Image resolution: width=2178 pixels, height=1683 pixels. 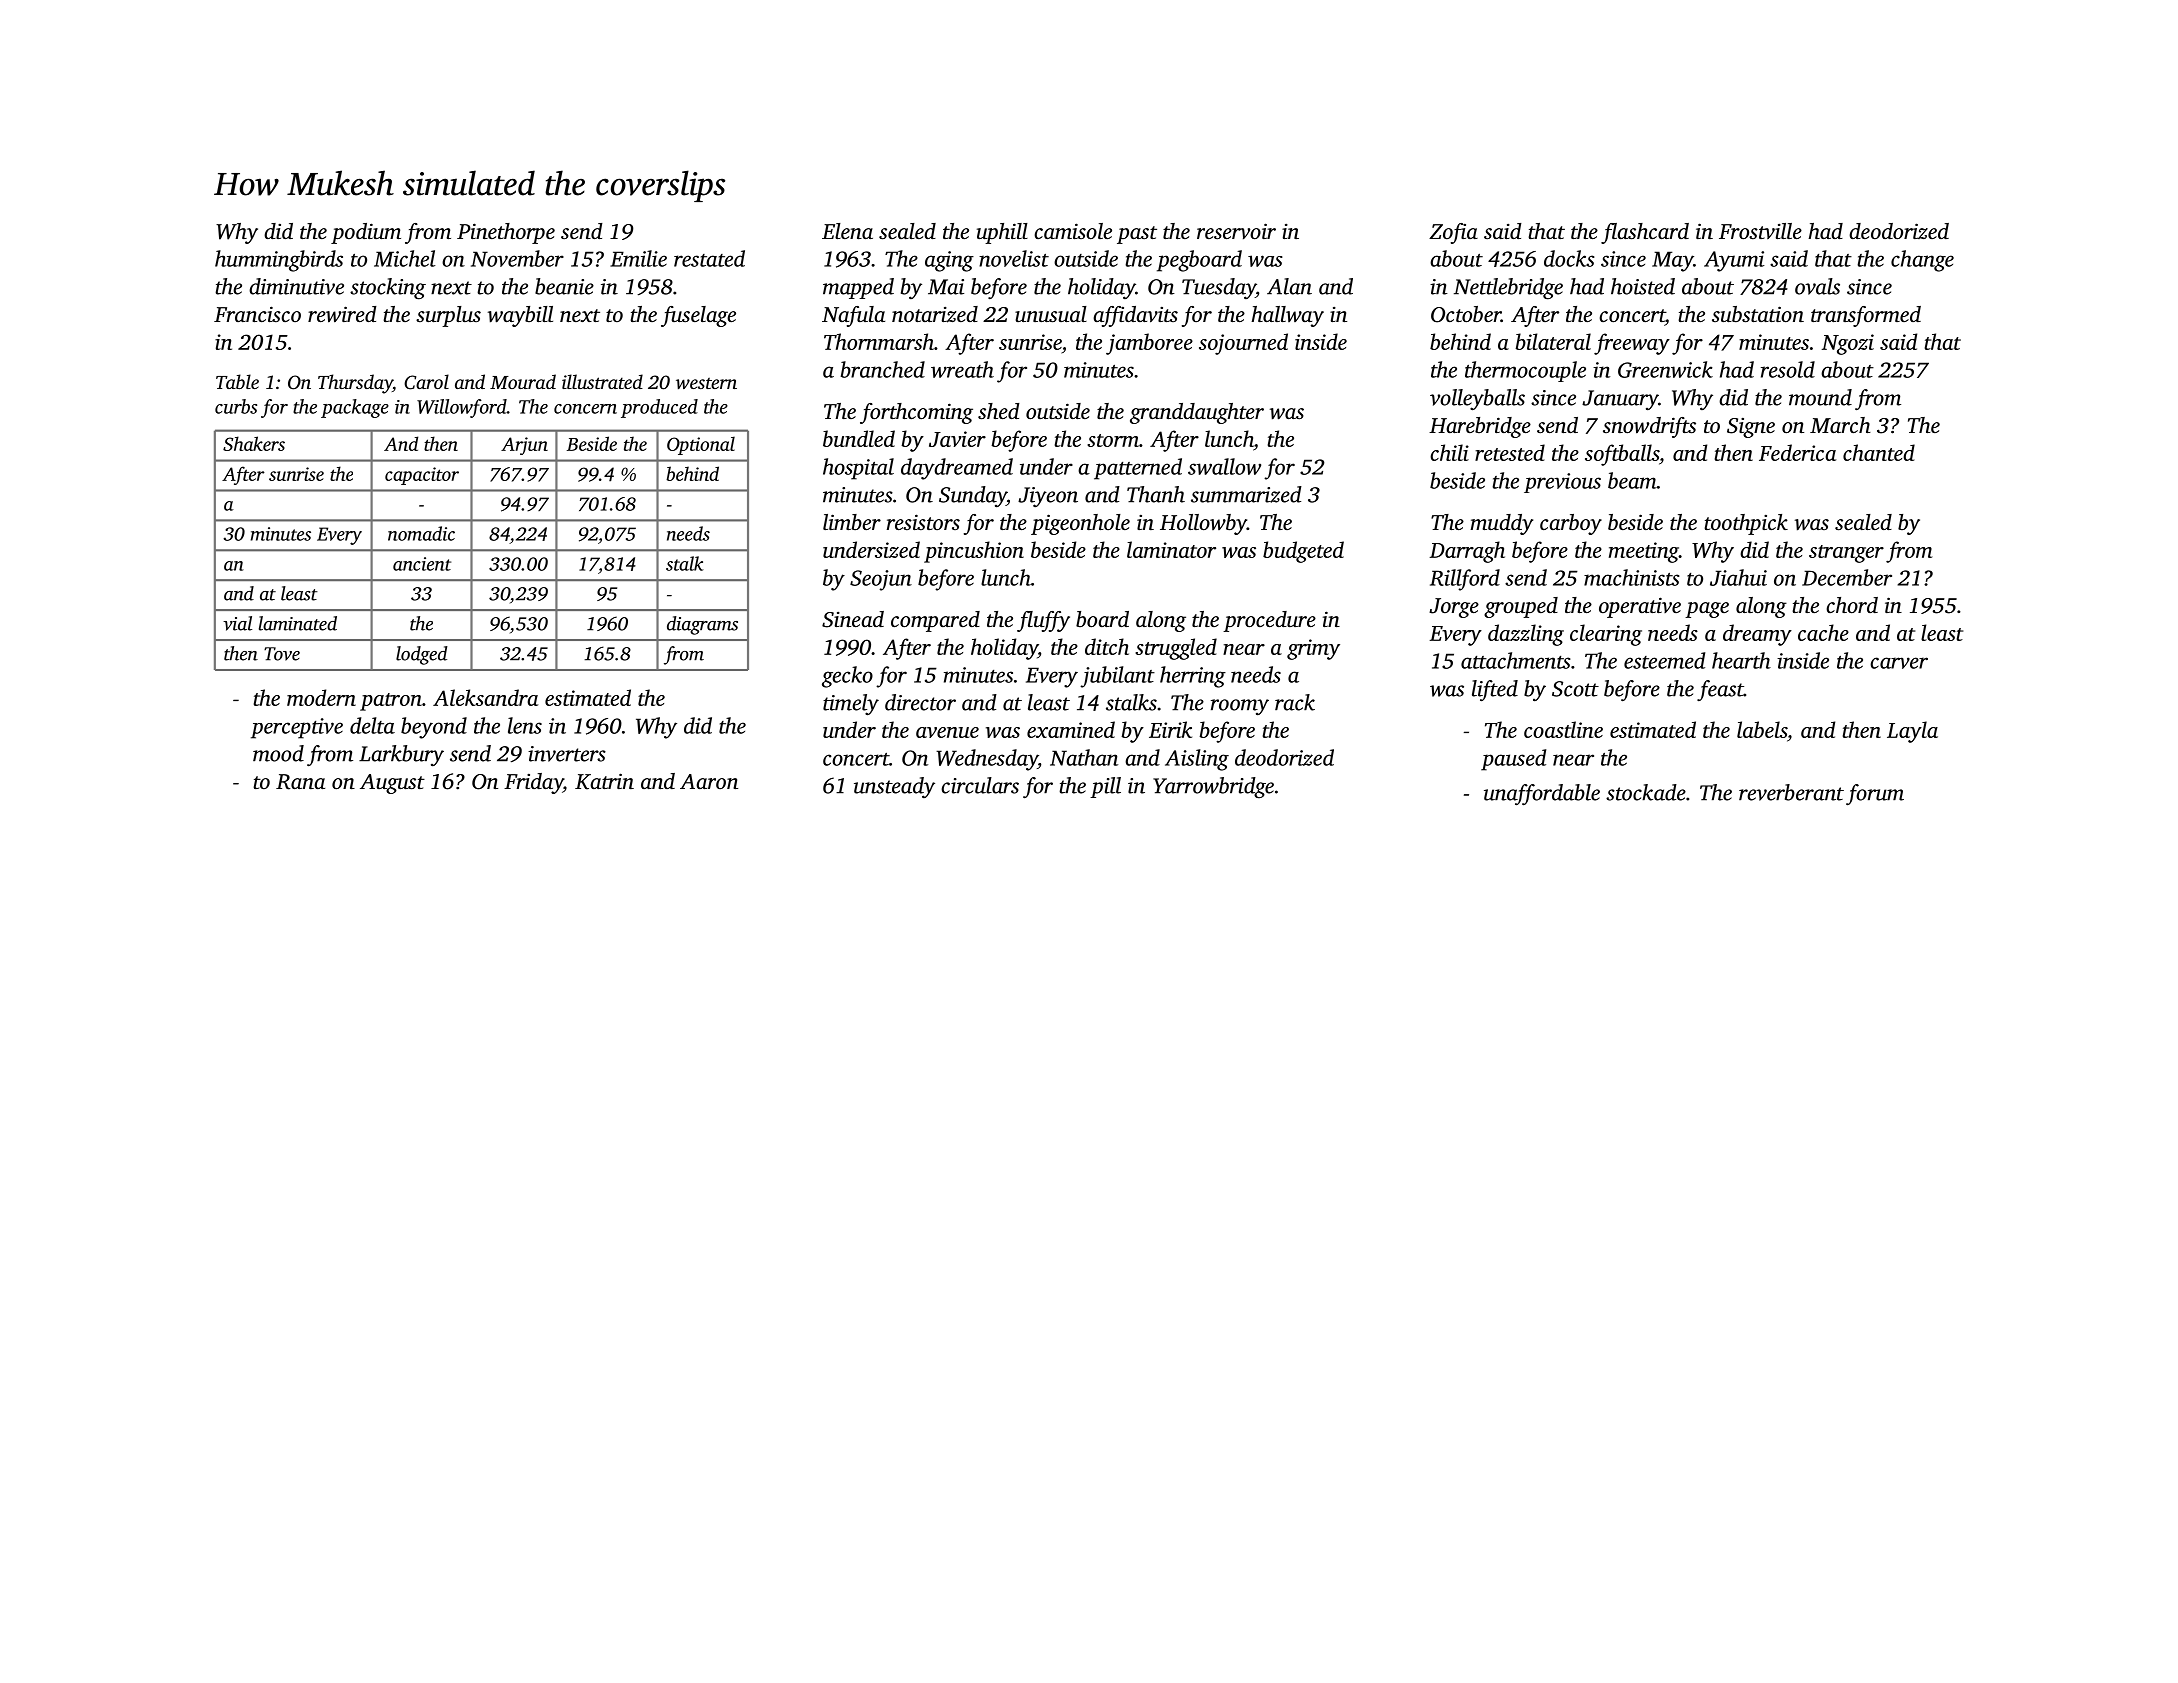 What do you see at coordinates (533, 783) in the image?
I see `Friday` at bounding box center [533, 783].
